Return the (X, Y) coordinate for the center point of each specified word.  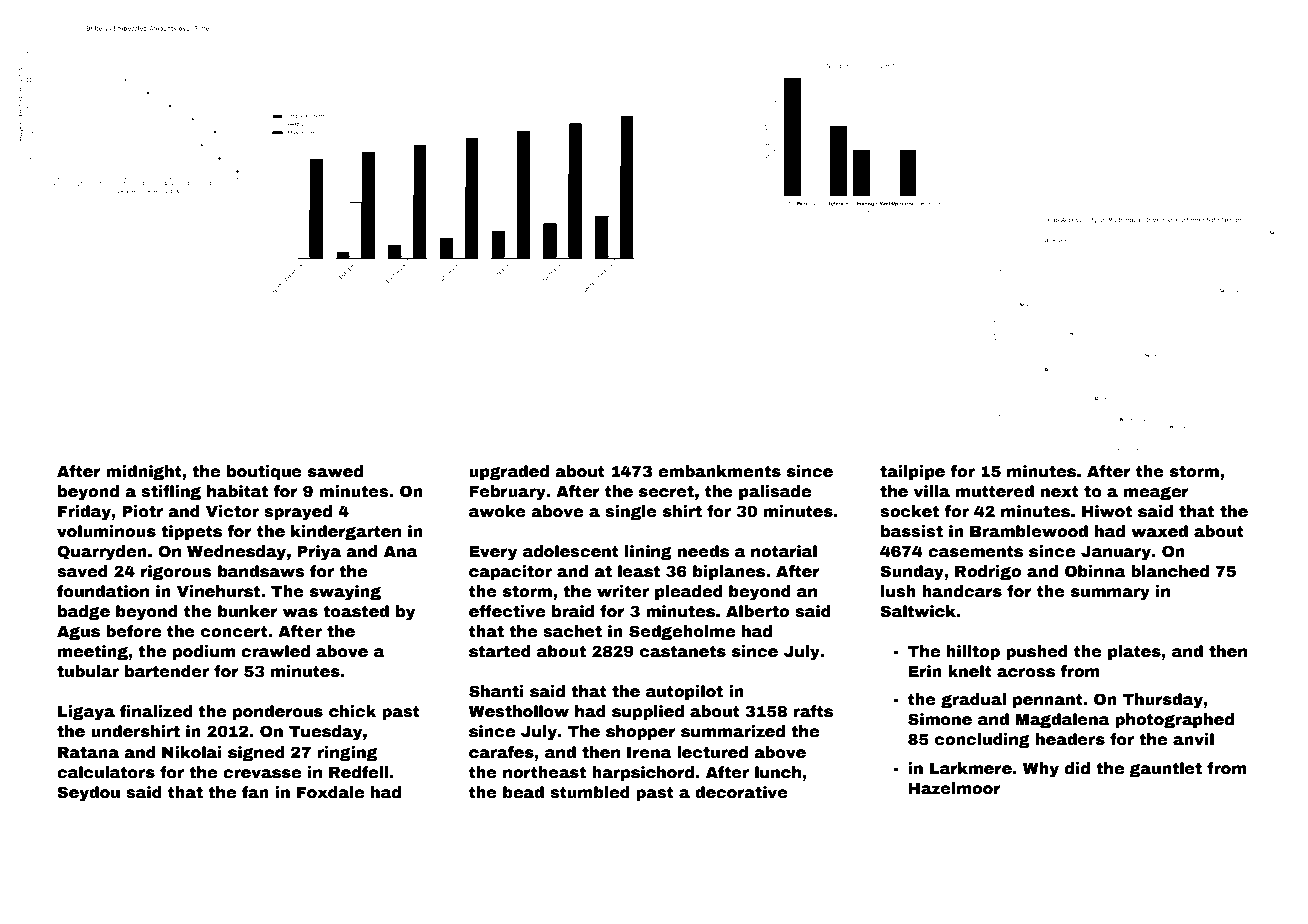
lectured (712, 752)
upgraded (509, 473)
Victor (232, 511)
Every (493, 553)
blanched (1170, 571)
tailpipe (912, 473)
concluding (982, 741)
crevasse (262, 774)
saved (82, 571)
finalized (156, 711)
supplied (648, 713)
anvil (1193, 739)
